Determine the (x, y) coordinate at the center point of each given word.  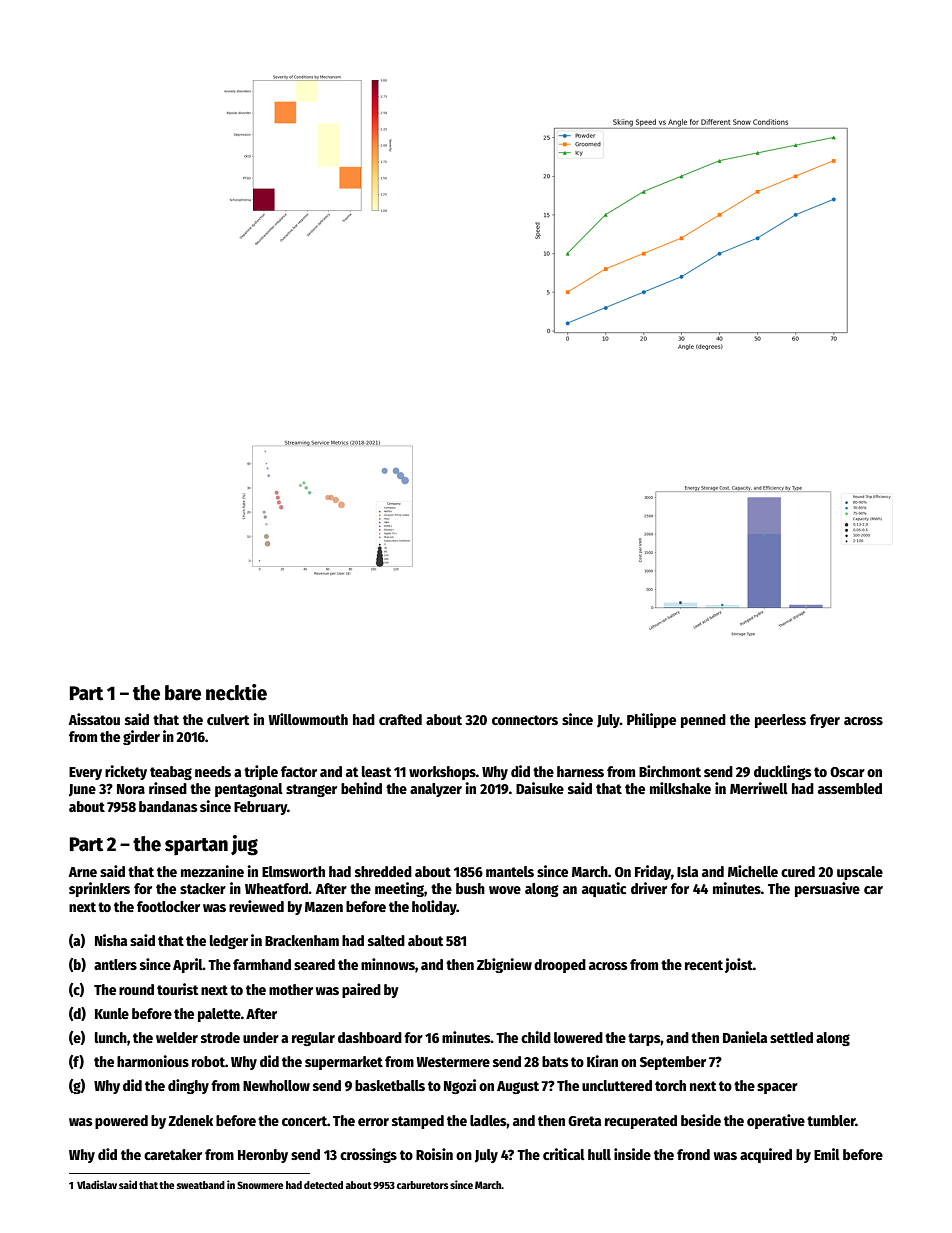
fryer (825, 721)
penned (703, 721)
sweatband (201, 1185)
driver (649, 888)
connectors (525, 720)
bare (183, 693)
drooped (560, 966)
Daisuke (540, 788)
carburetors (423, 1185)
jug (244, 845)
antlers (115, 964)
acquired (766, 1155)
